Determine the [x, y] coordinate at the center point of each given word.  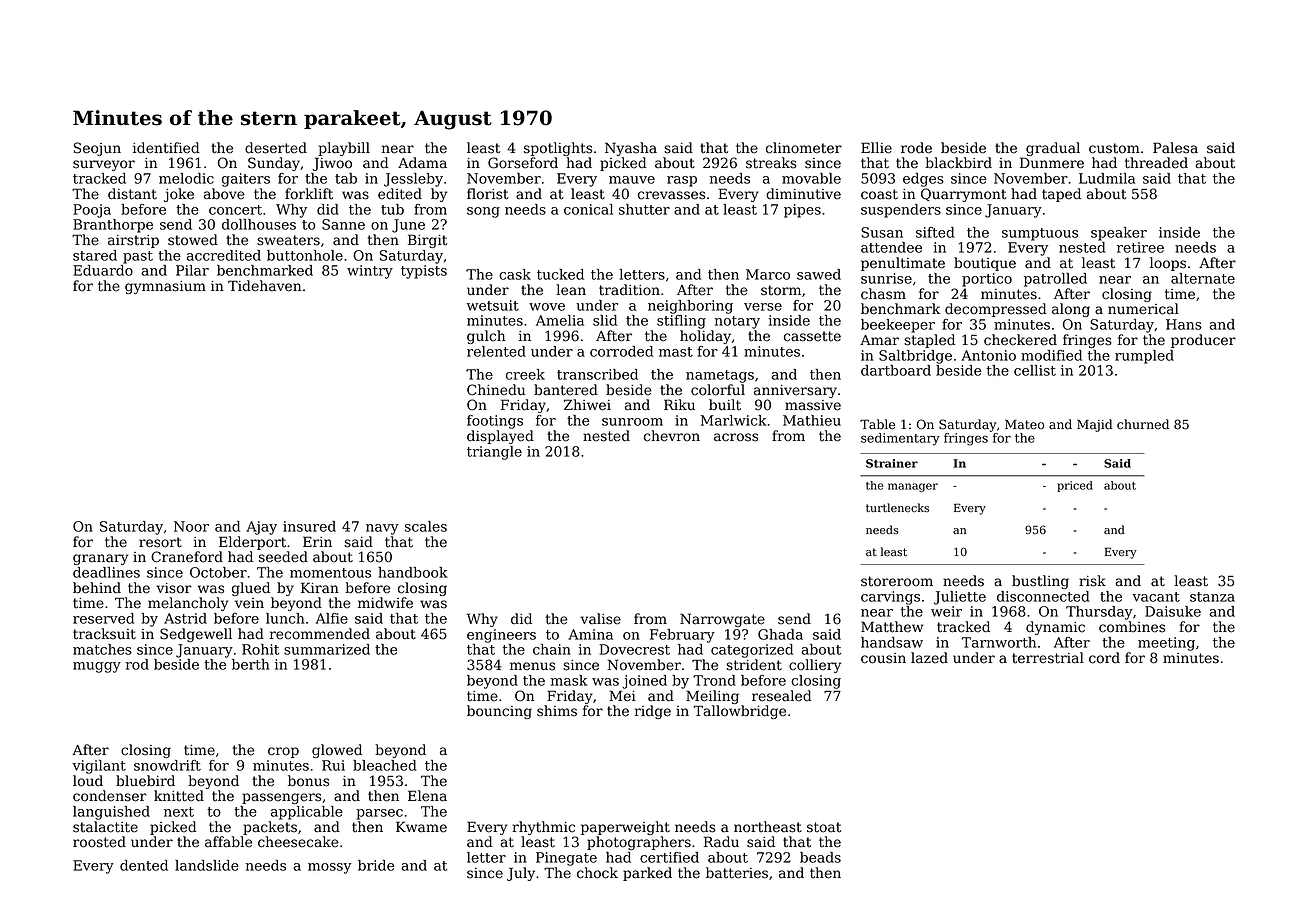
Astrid [185, 618]
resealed [782, 696]
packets [270, 828]
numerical [1143, 309]
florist [488, 194]
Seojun [97, 149]
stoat [824, 827]
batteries [737, 873]
